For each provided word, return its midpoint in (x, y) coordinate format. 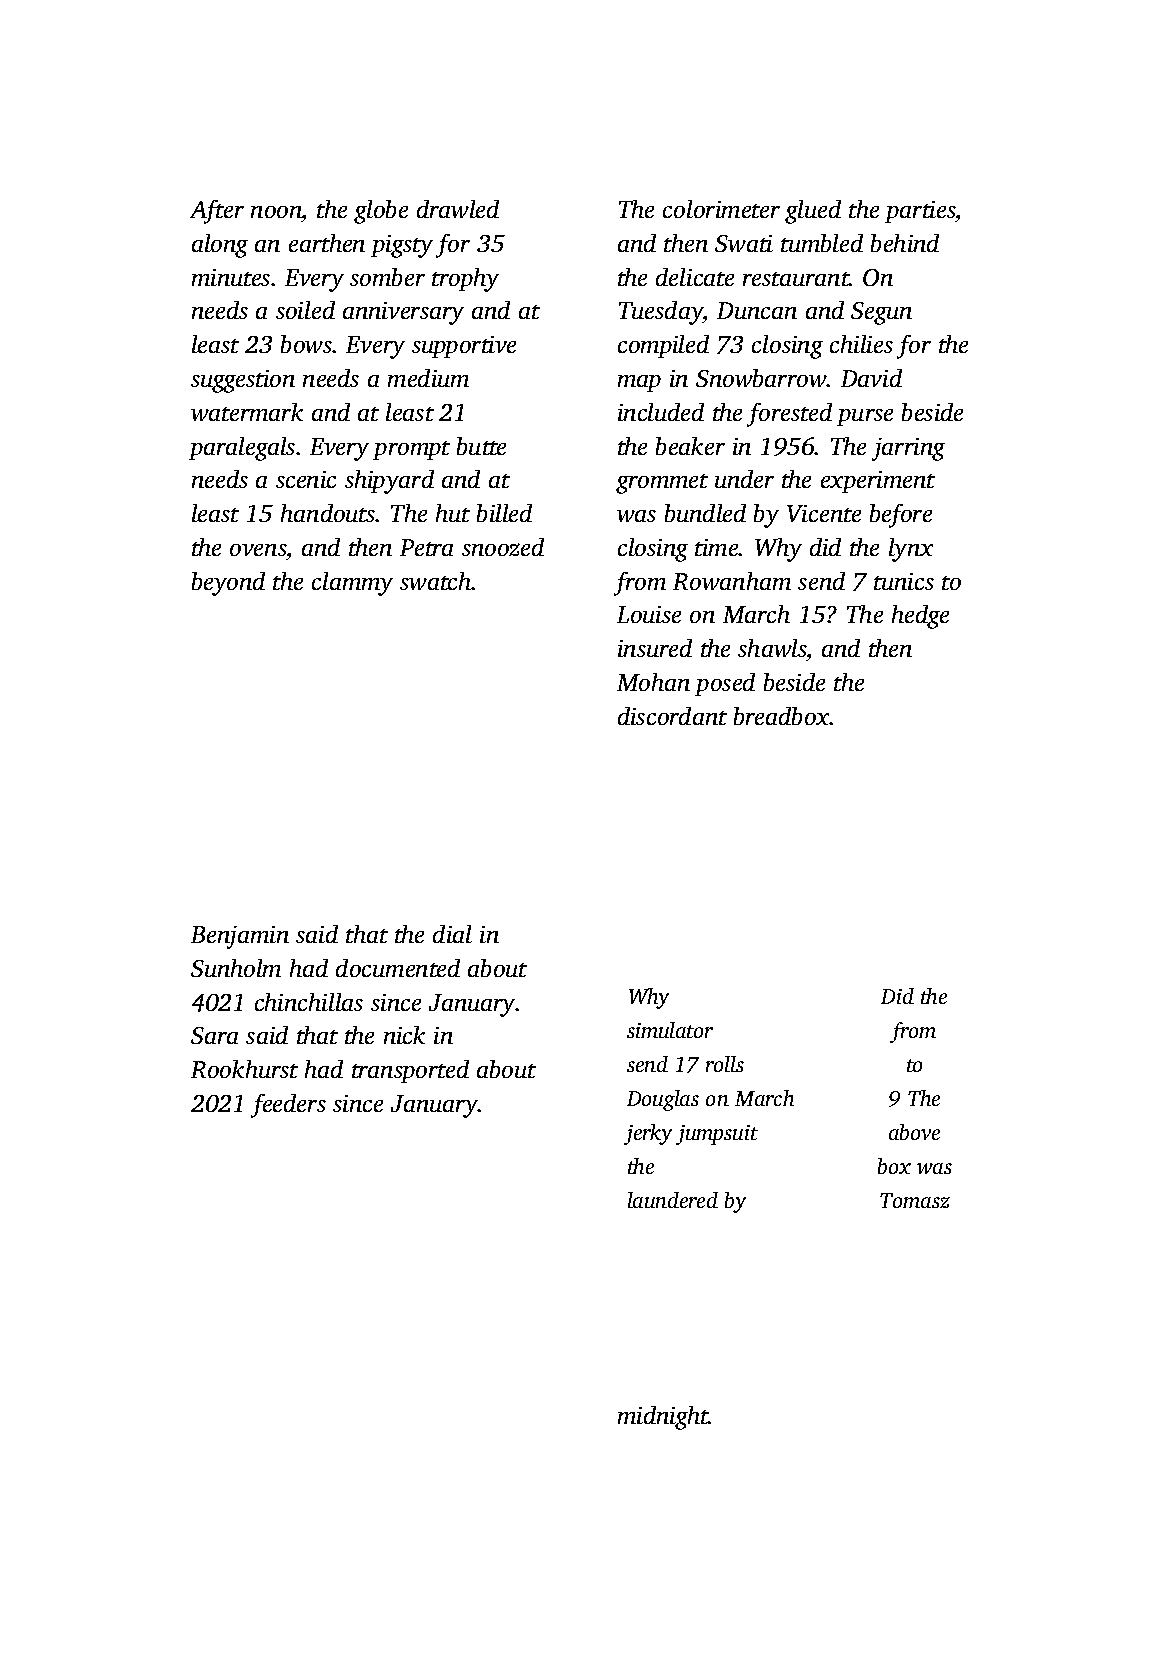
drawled (458, 209)
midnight (663, 1418)
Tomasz (915, 1200)
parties (920, 212)
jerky (648, 1134)
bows (306, 344)
